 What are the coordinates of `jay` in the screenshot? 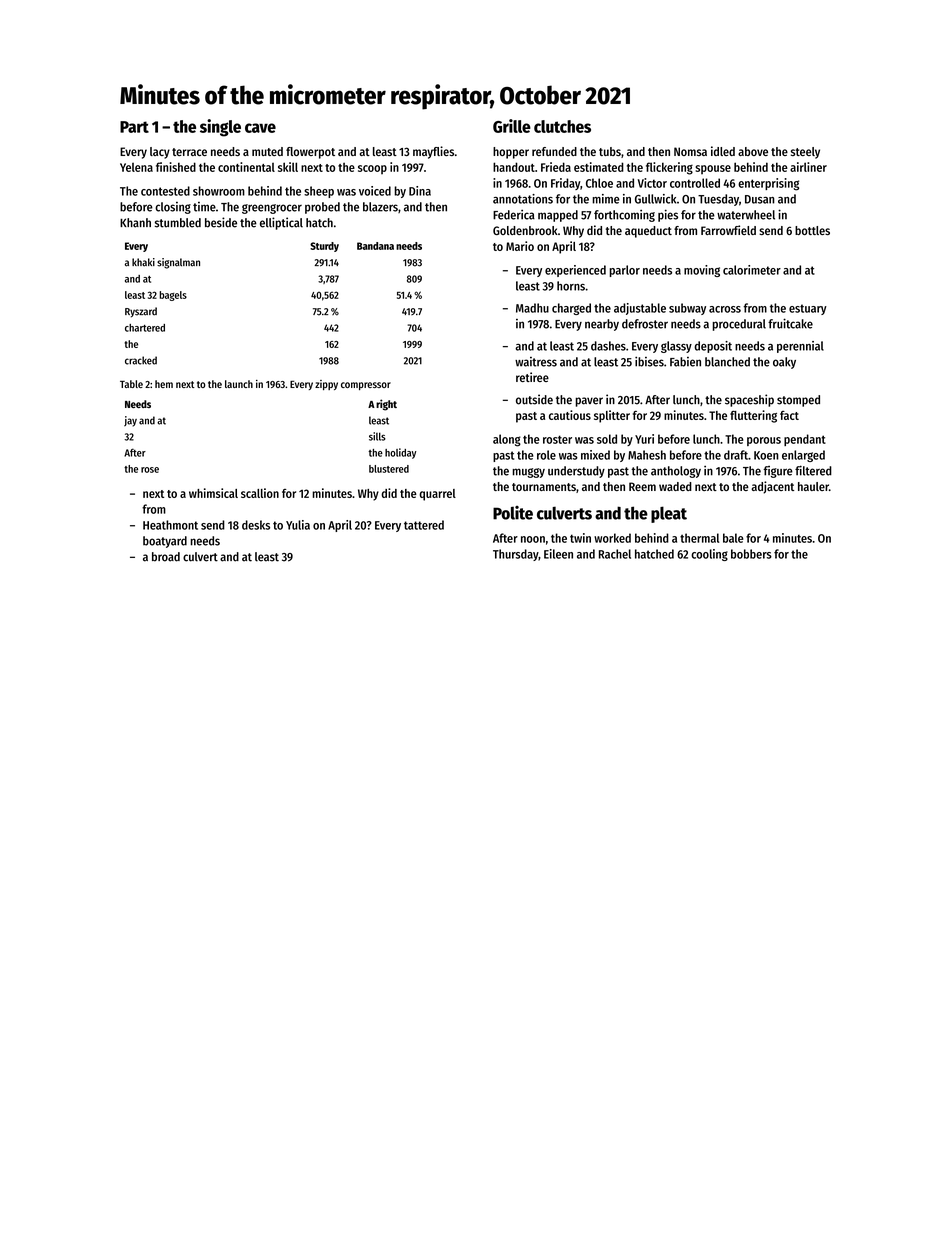 It's located at (130, 421).
